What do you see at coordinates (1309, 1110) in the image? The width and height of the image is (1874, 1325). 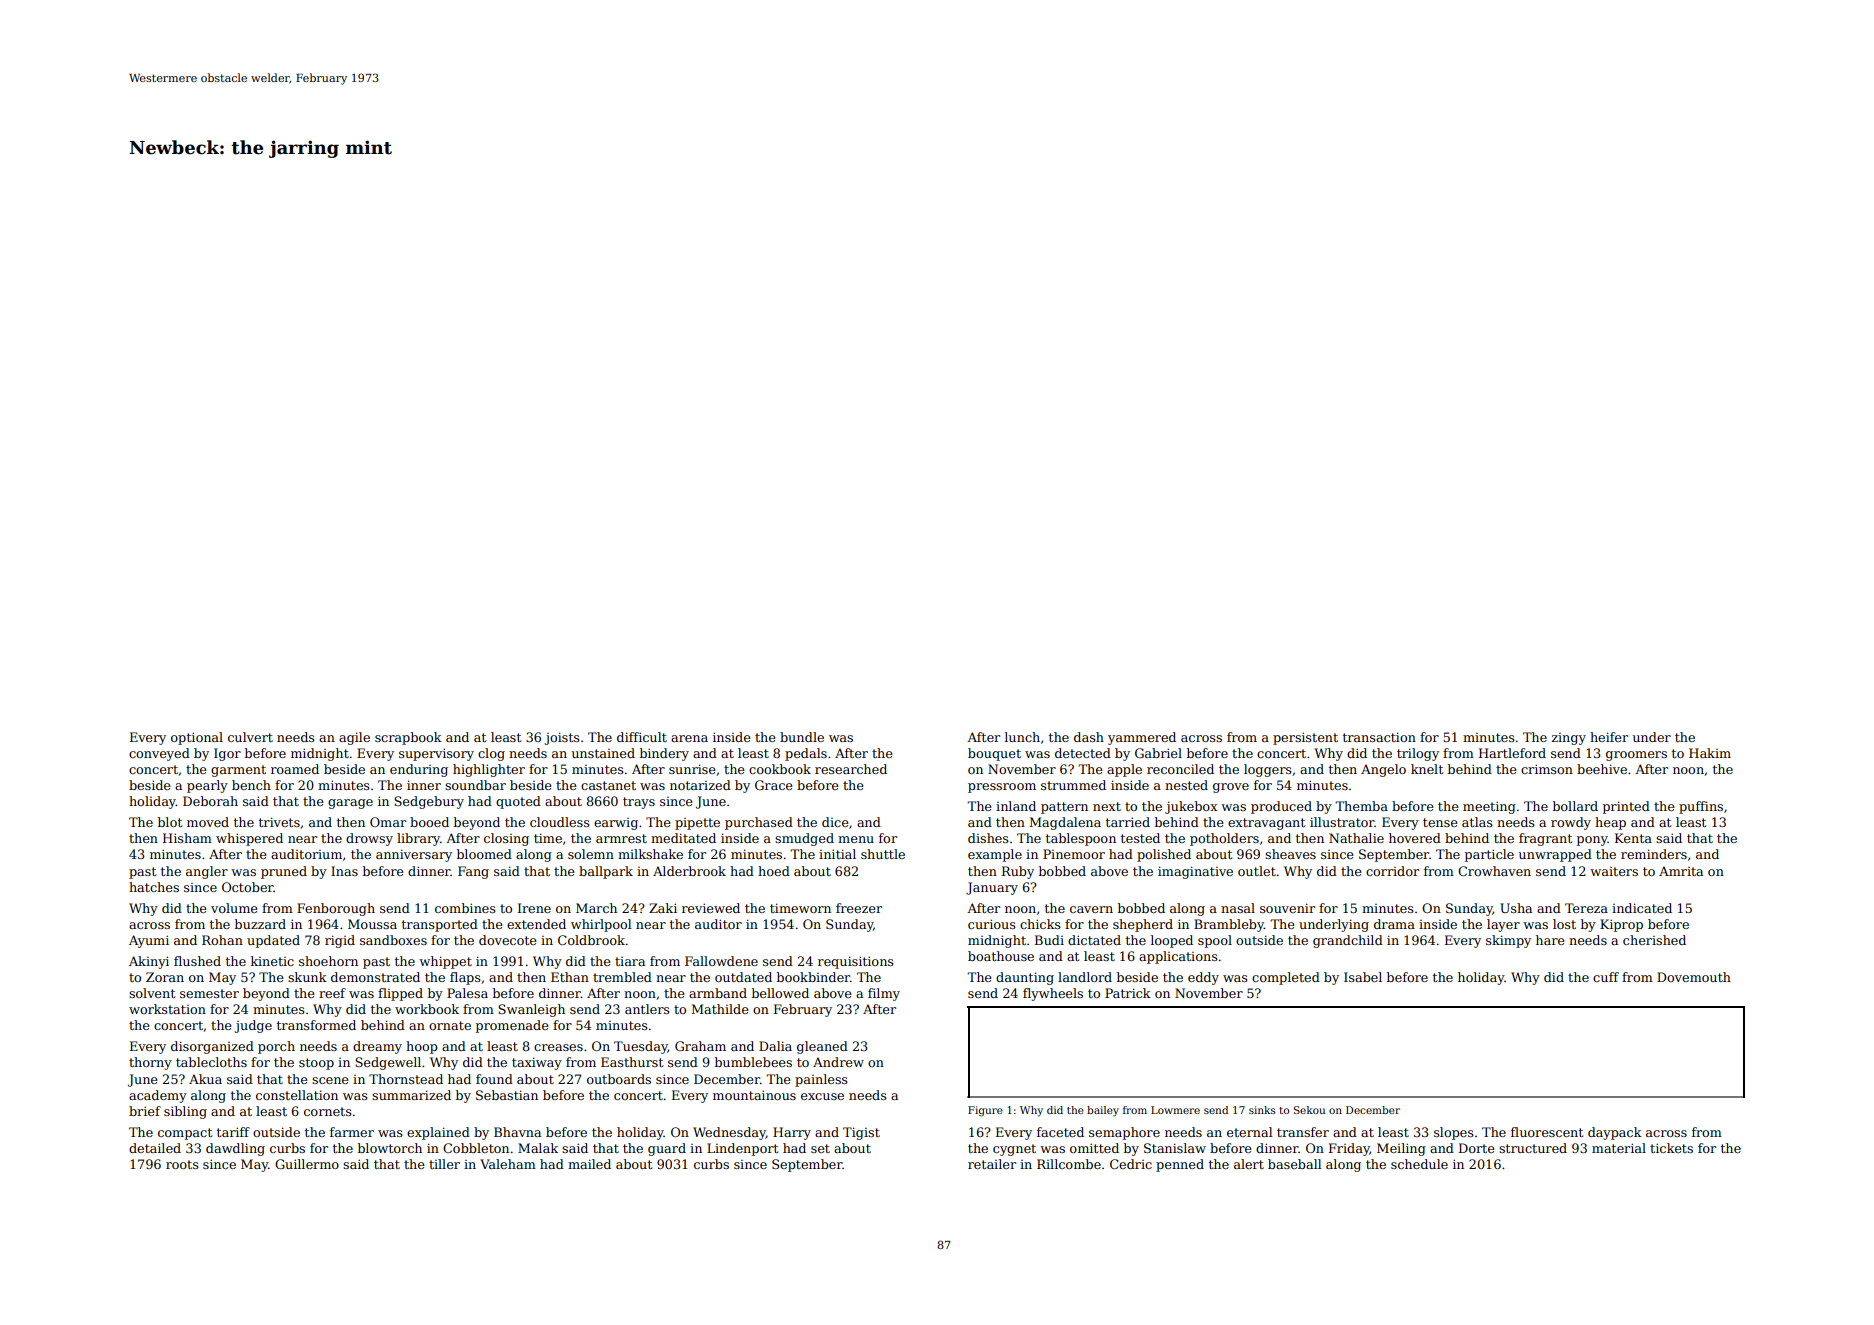 I see `Sekou` at bounding box center [1309, 1110].
